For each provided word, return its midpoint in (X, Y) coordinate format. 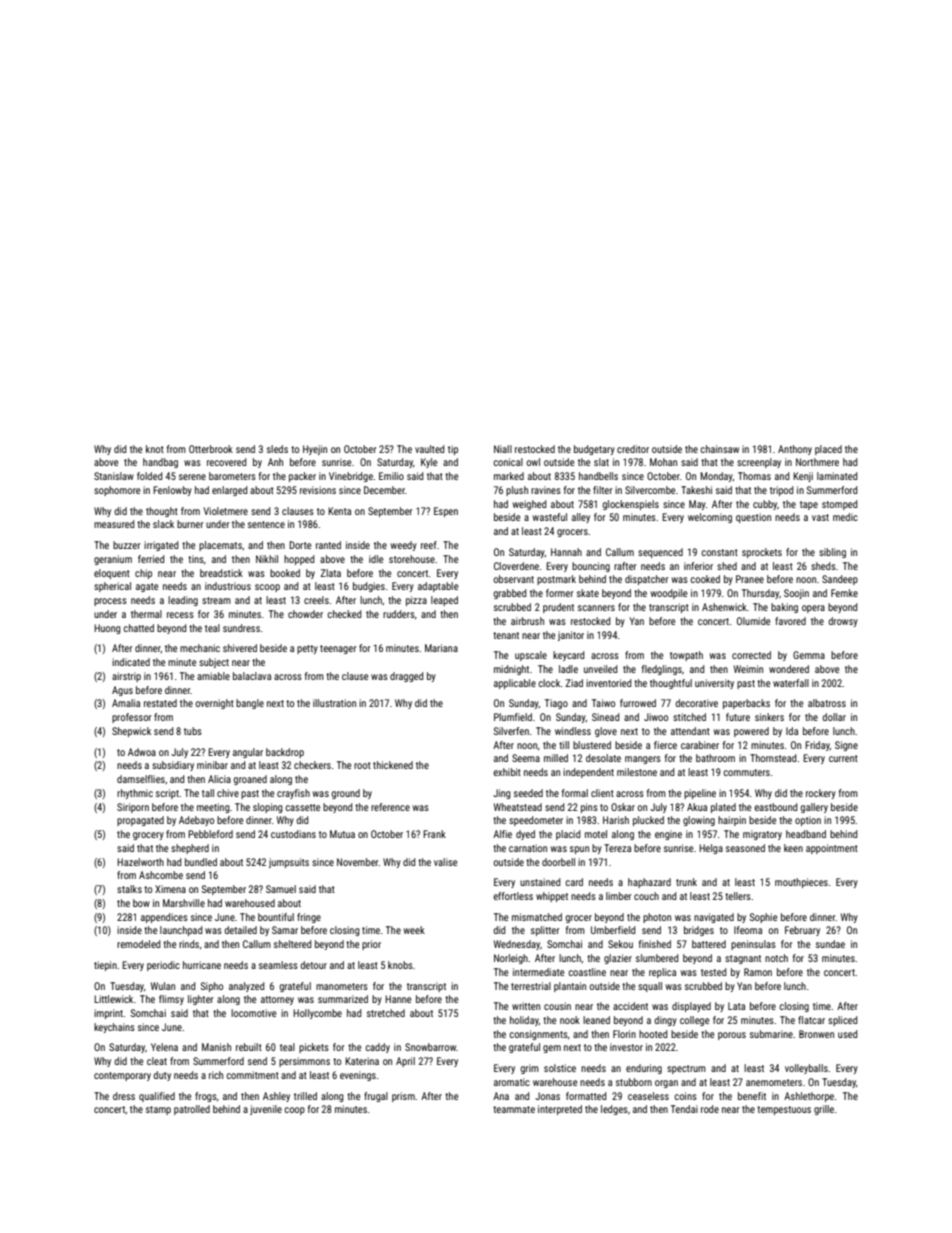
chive (228, 793)
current (843, 758)
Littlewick (113, 999)
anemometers (774, 1082)
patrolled (192, 1110)
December (384, 490)
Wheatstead (518, 807)
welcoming (710, 518)
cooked (705, 579)
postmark (556, 580)
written (526, 1006)
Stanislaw (114, 476)
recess (180, 615)
